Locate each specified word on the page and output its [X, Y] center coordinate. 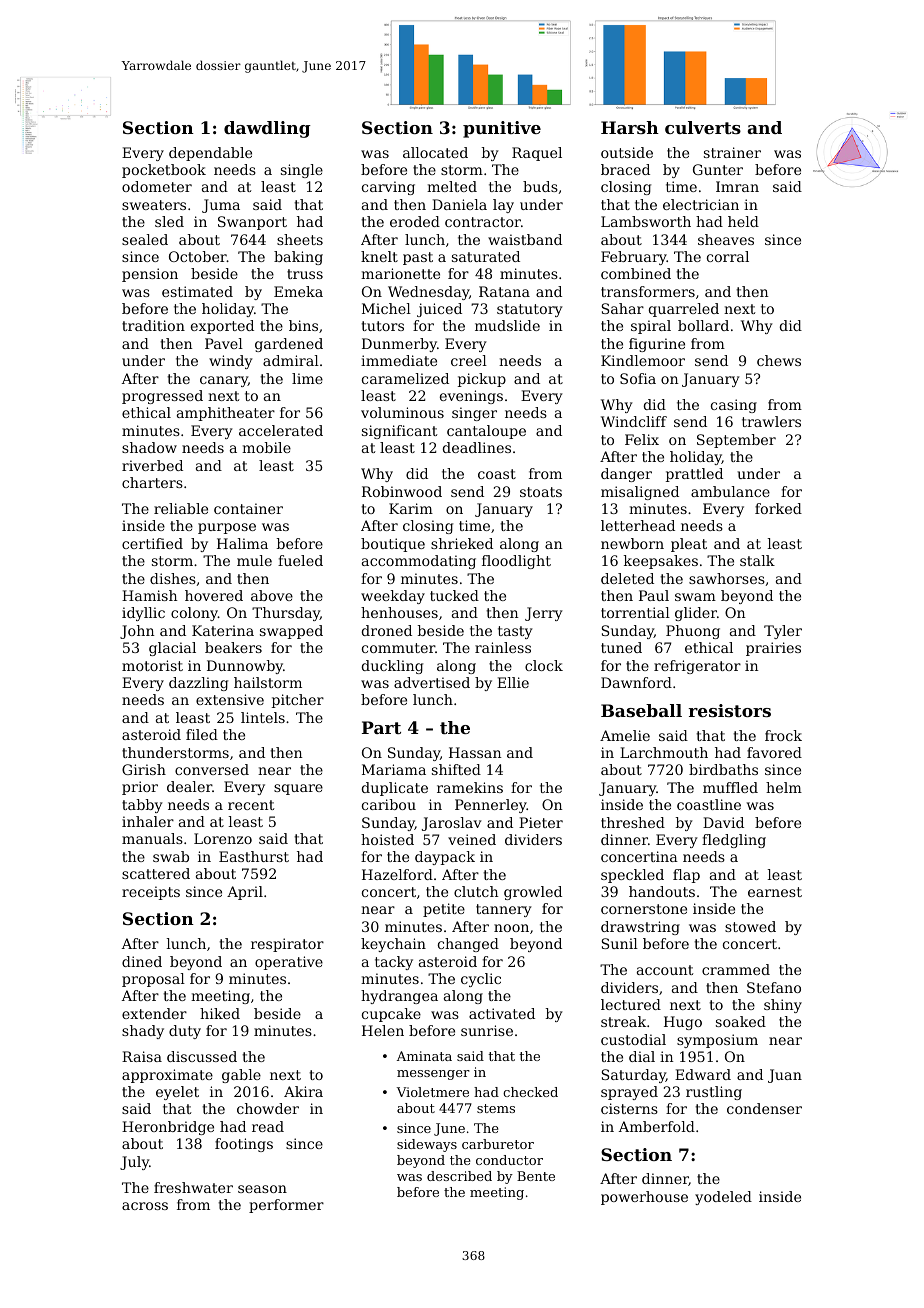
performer [286, 1206]
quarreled [684, 310]
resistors [730, 710]
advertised [432, 682]
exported [222, 327]
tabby [142, 806]
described [459, 1176]
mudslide [507, 325]
